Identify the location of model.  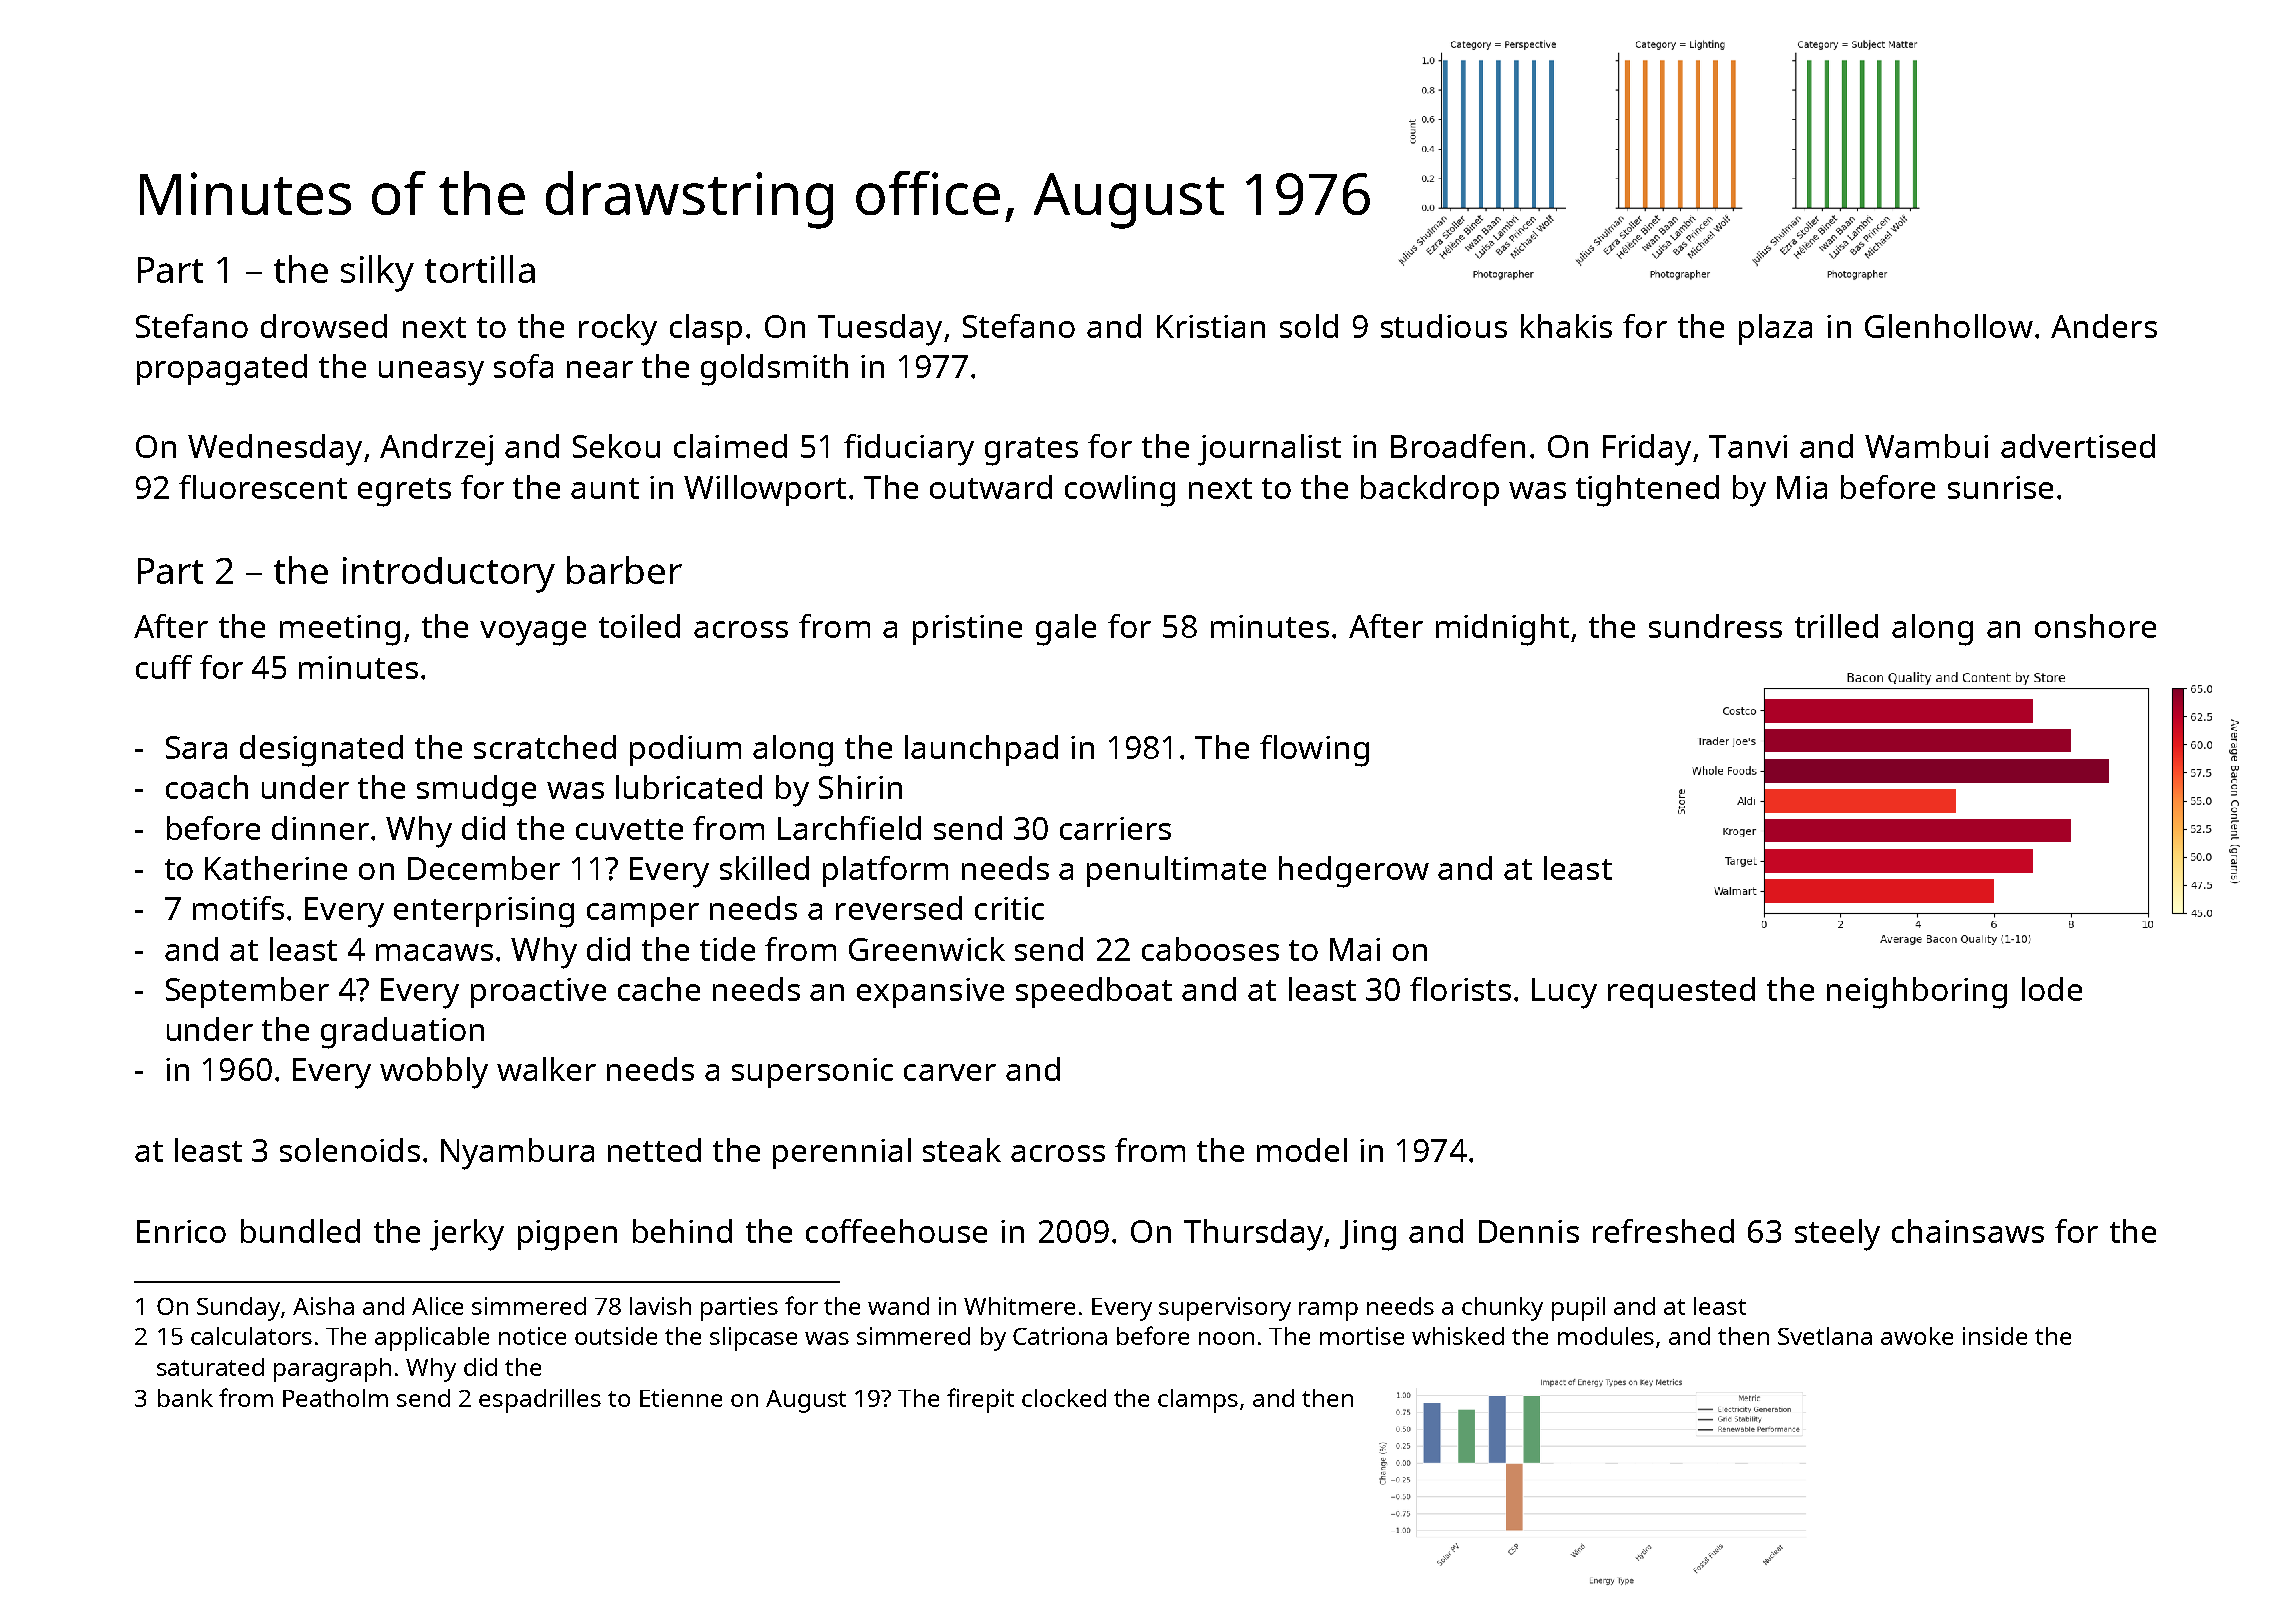
(1302, 1150).
